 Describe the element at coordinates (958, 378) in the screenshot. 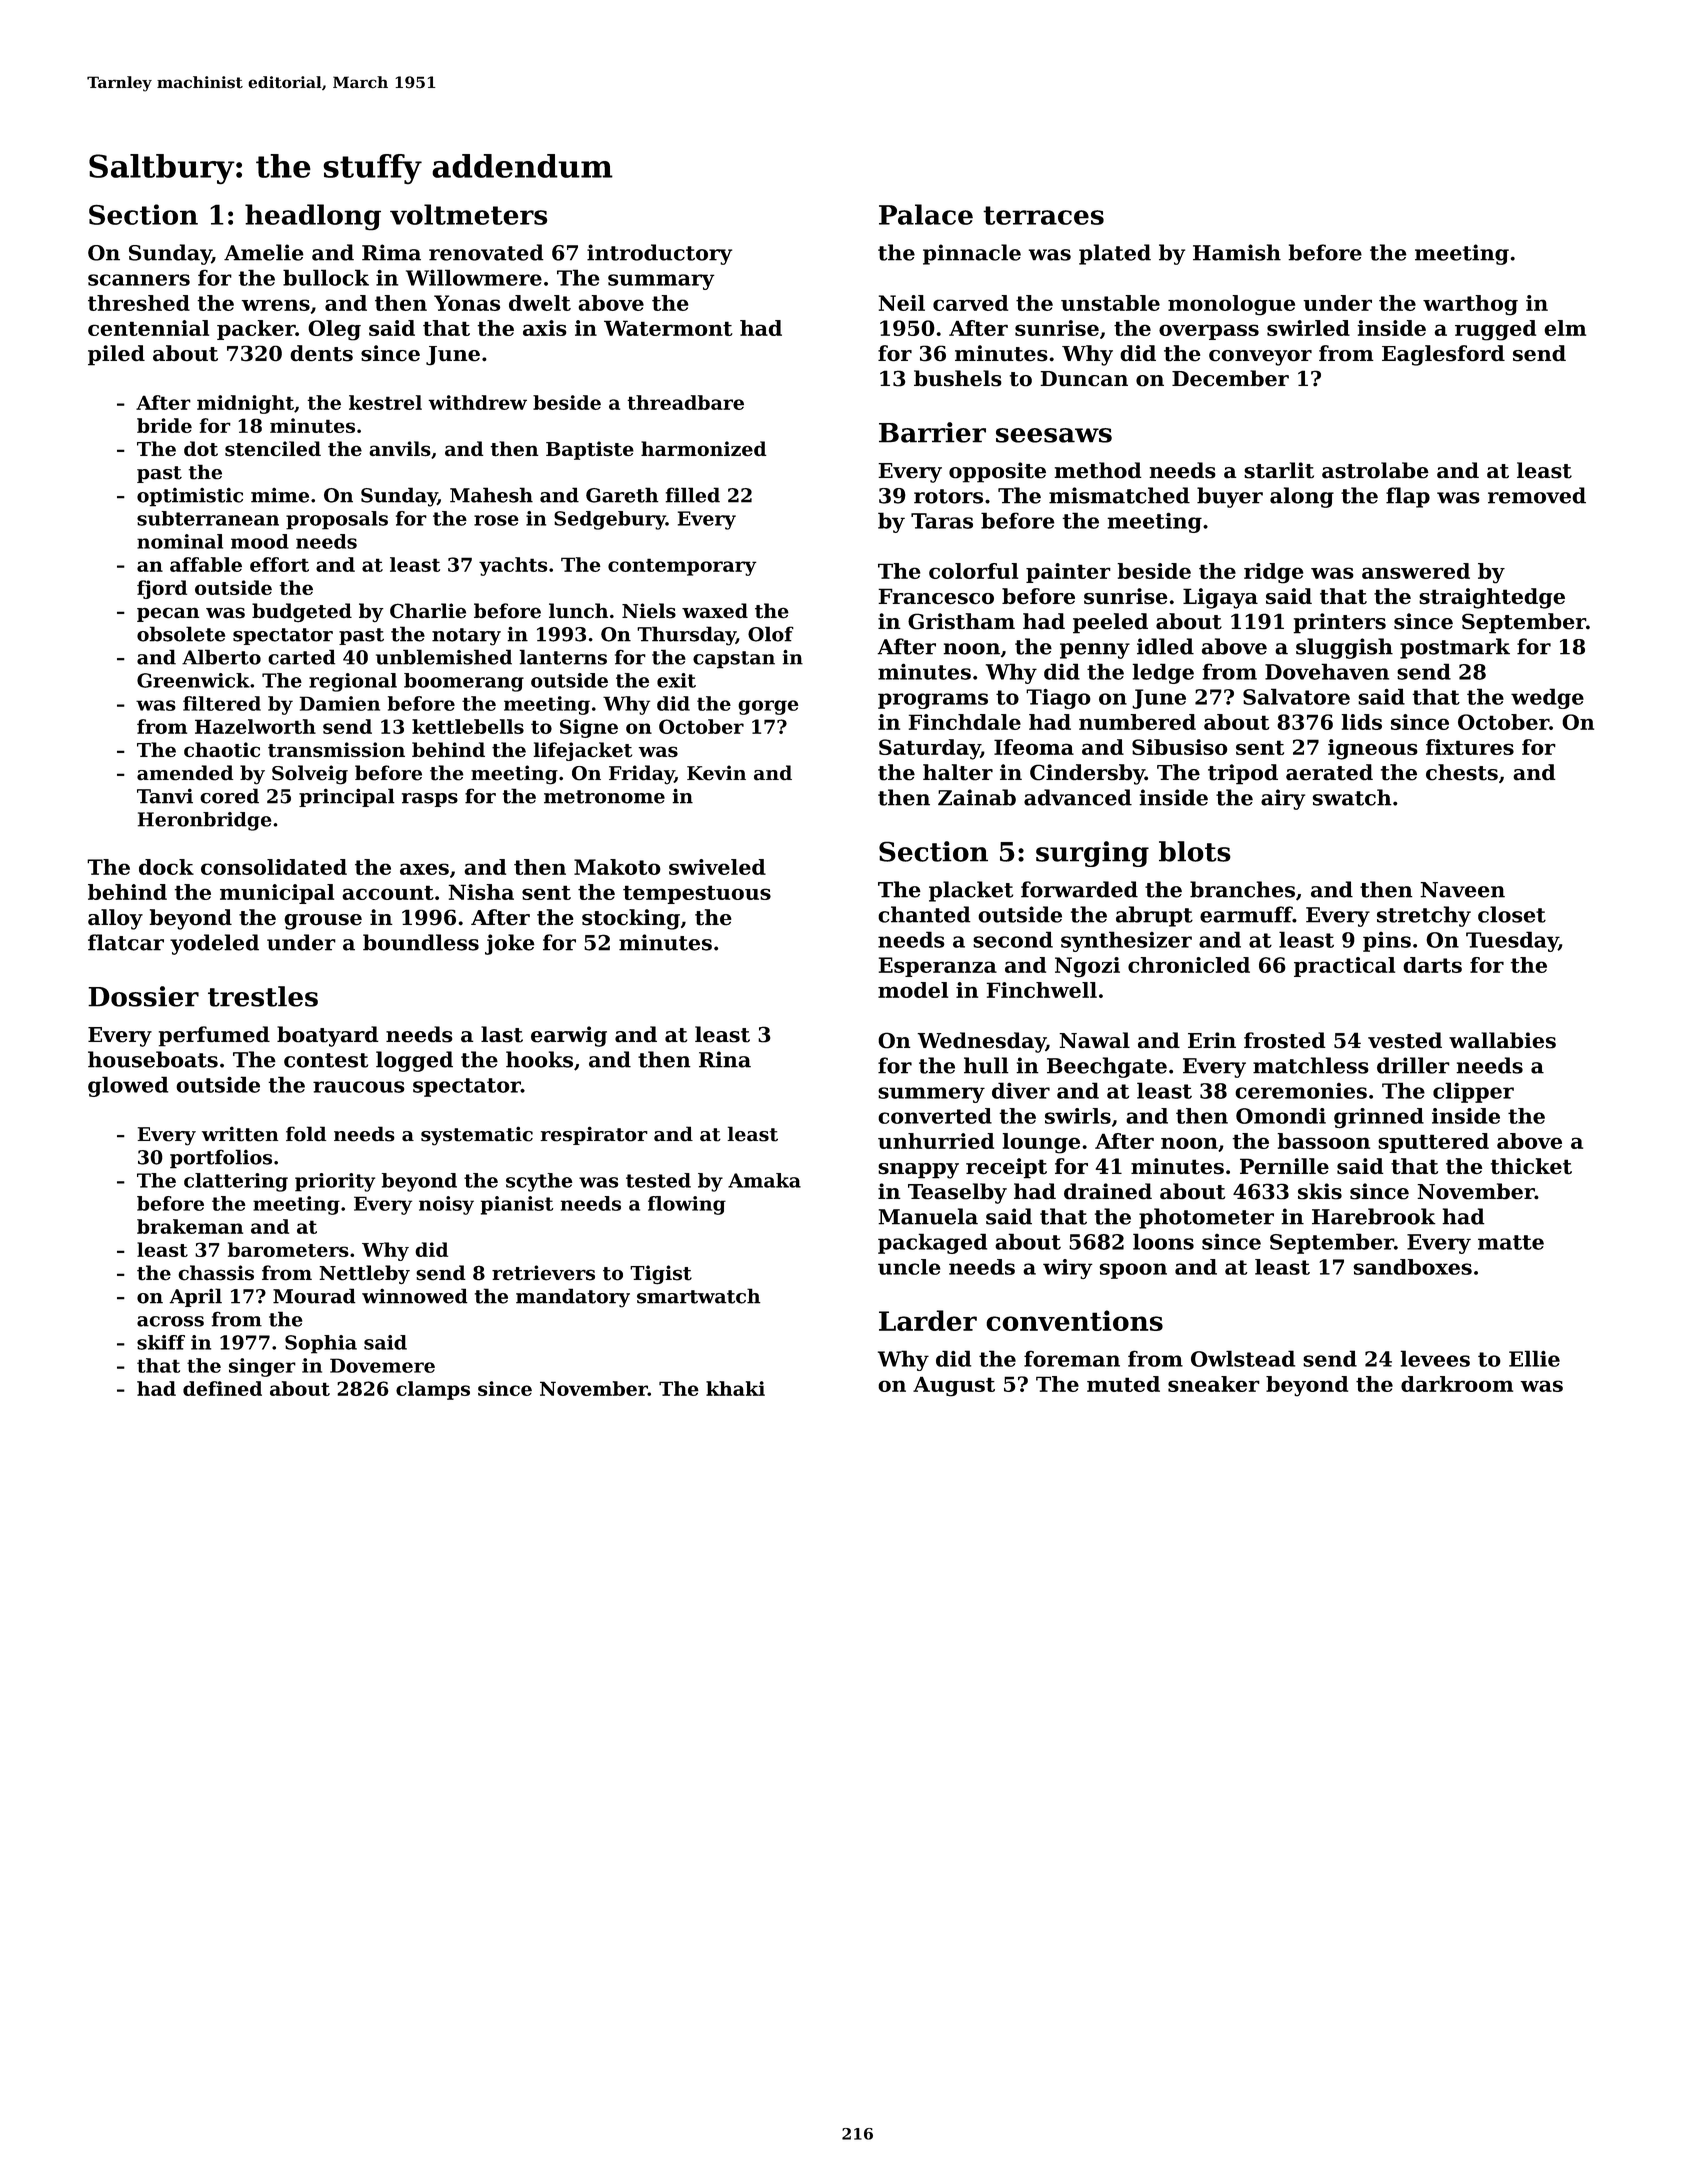

I see `bushels` at that location.
